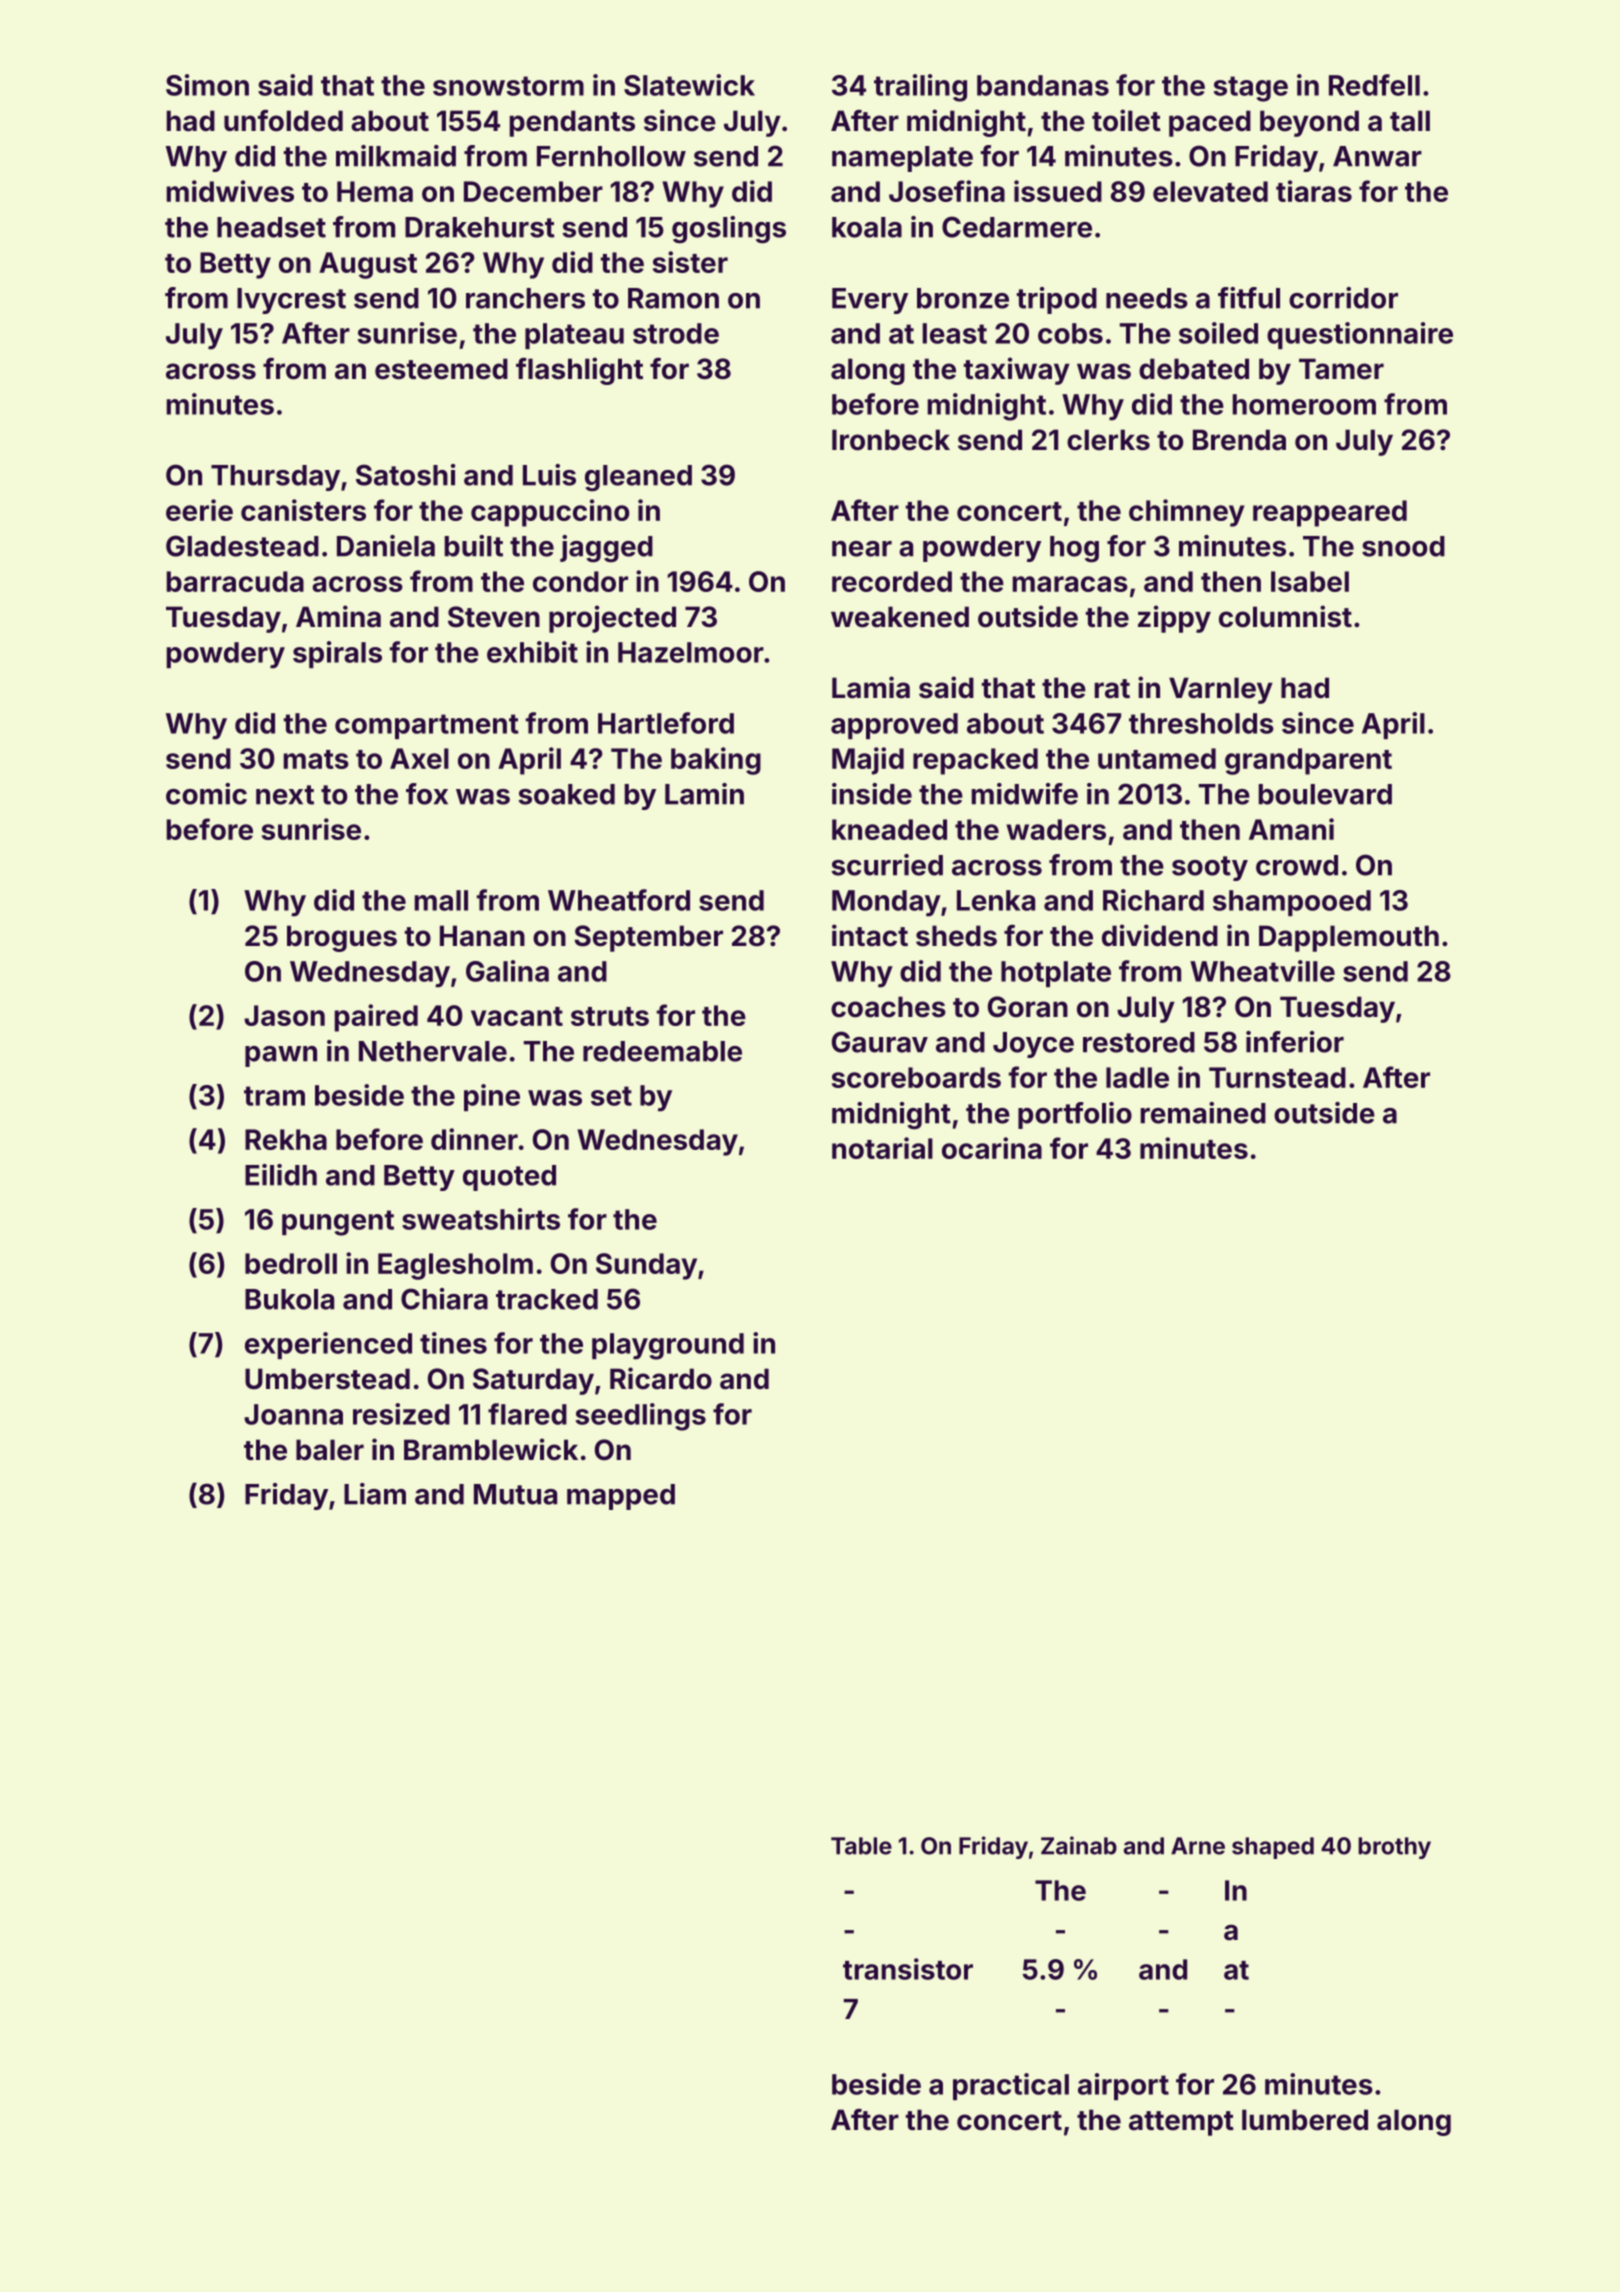 This image has height=2292, width=1620. What do you see at coordinates (1349, 938) in the image?
I see `Dapplemouth` at bounding box center [1349, 938].
